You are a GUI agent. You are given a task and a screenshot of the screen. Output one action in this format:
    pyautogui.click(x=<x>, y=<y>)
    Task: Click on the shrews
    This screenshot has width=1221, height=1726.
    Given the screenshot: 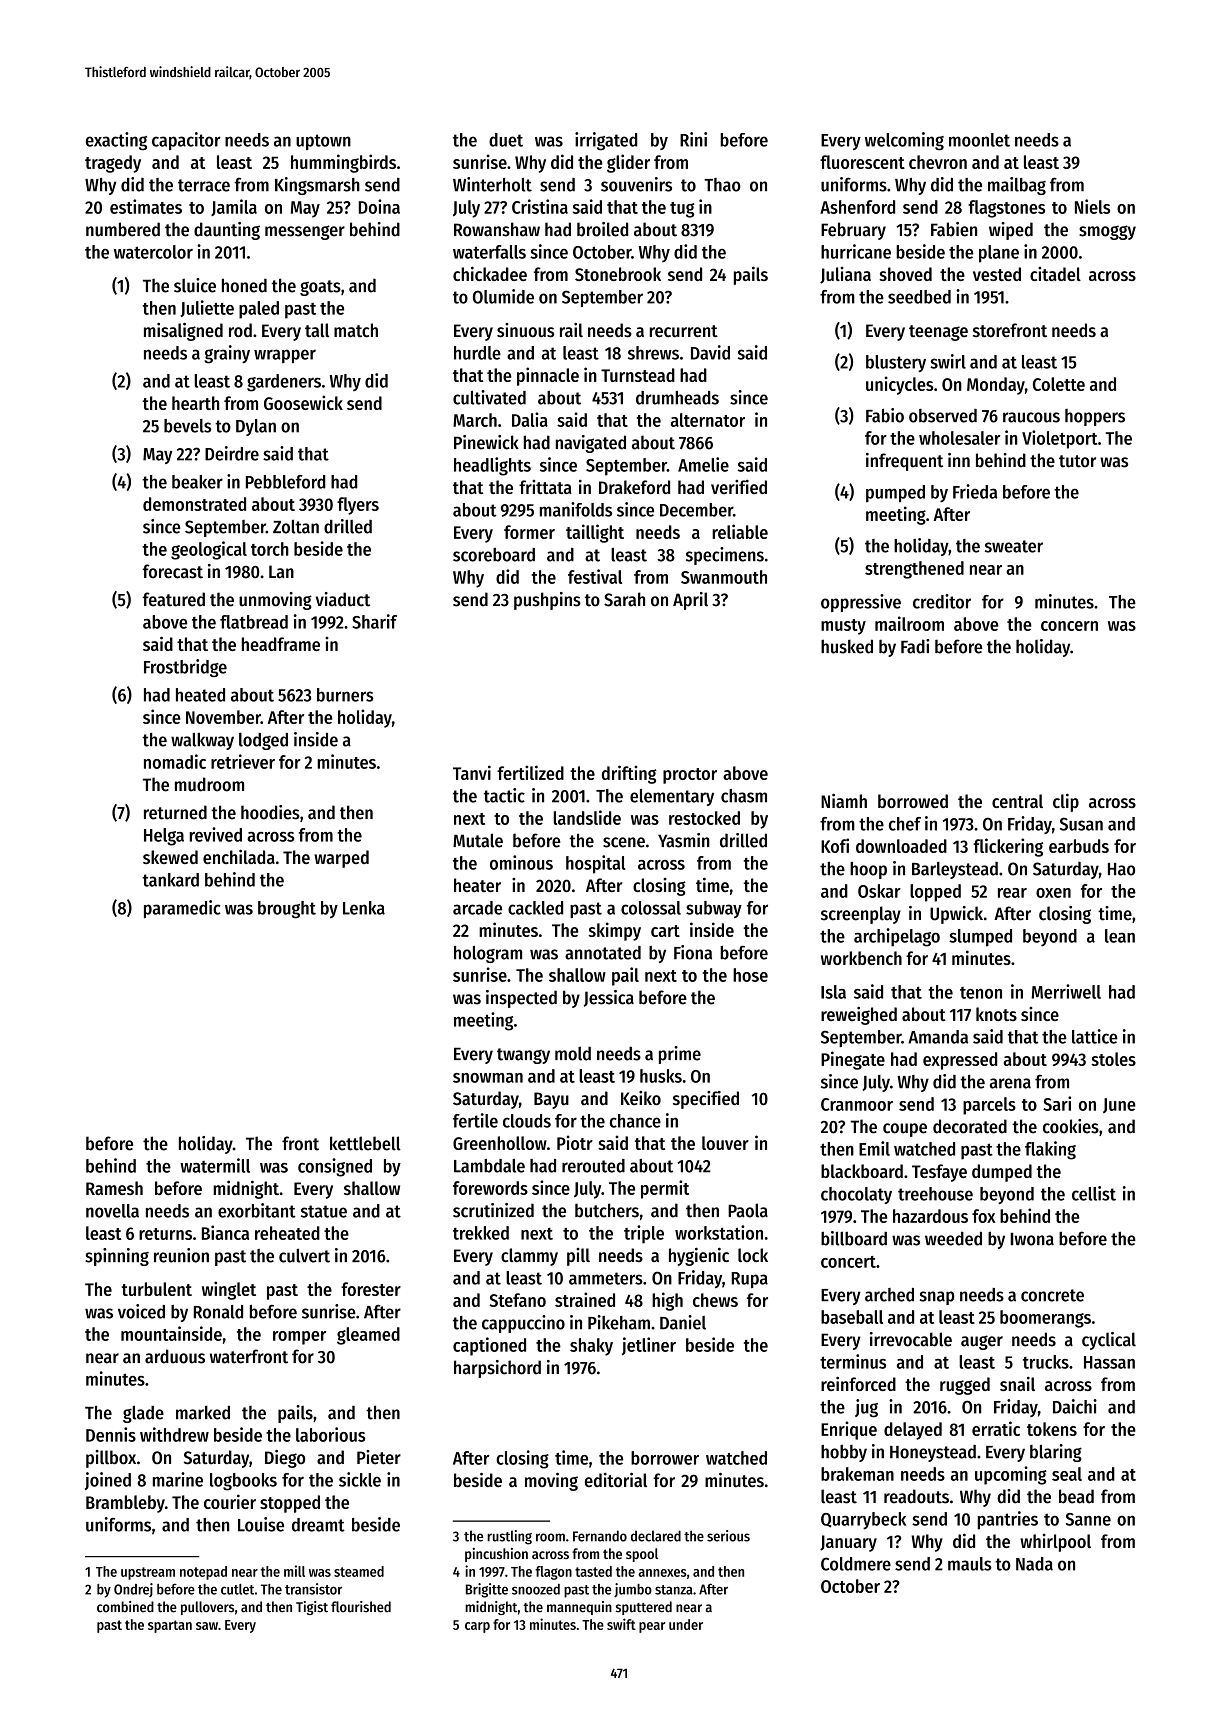 What is the action you would take?
    pyautogui.click(x=653, y=353)
